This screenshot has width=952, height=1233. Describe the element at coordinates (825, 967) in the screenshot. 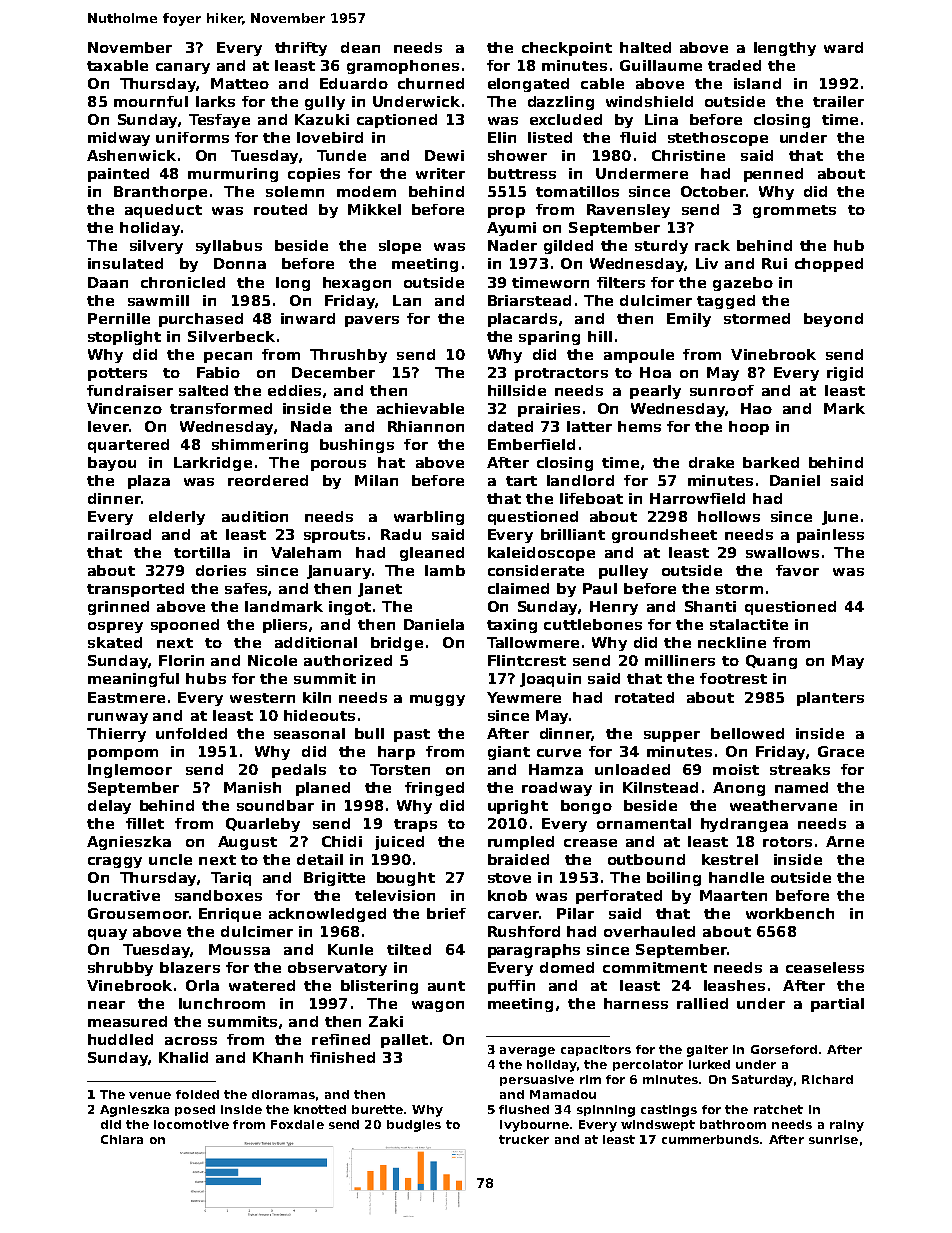

I see `ceaseless` at that location.
